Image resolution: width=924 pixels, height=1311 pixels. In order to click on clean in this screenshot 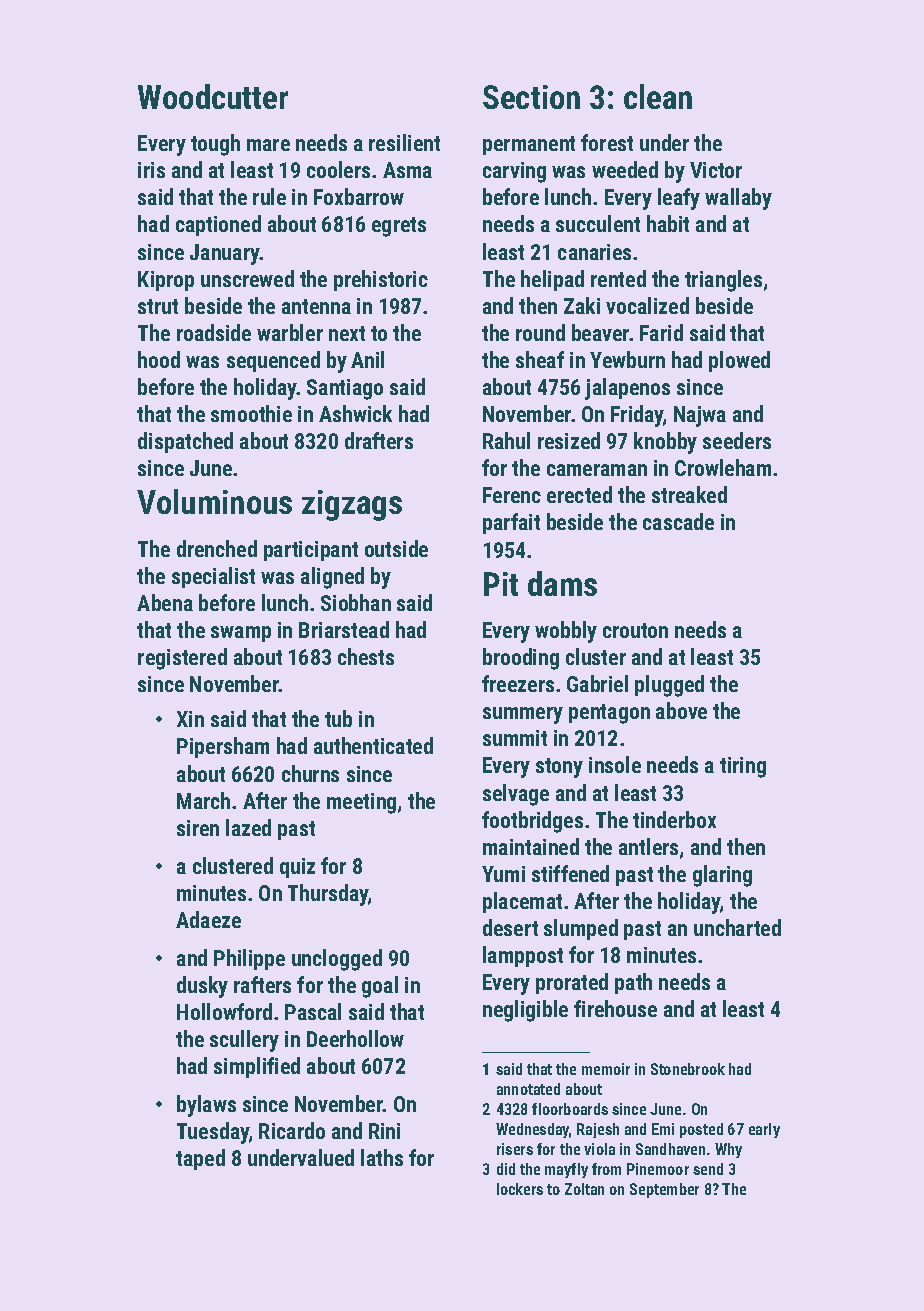, I will do `click(658, 96)`.
